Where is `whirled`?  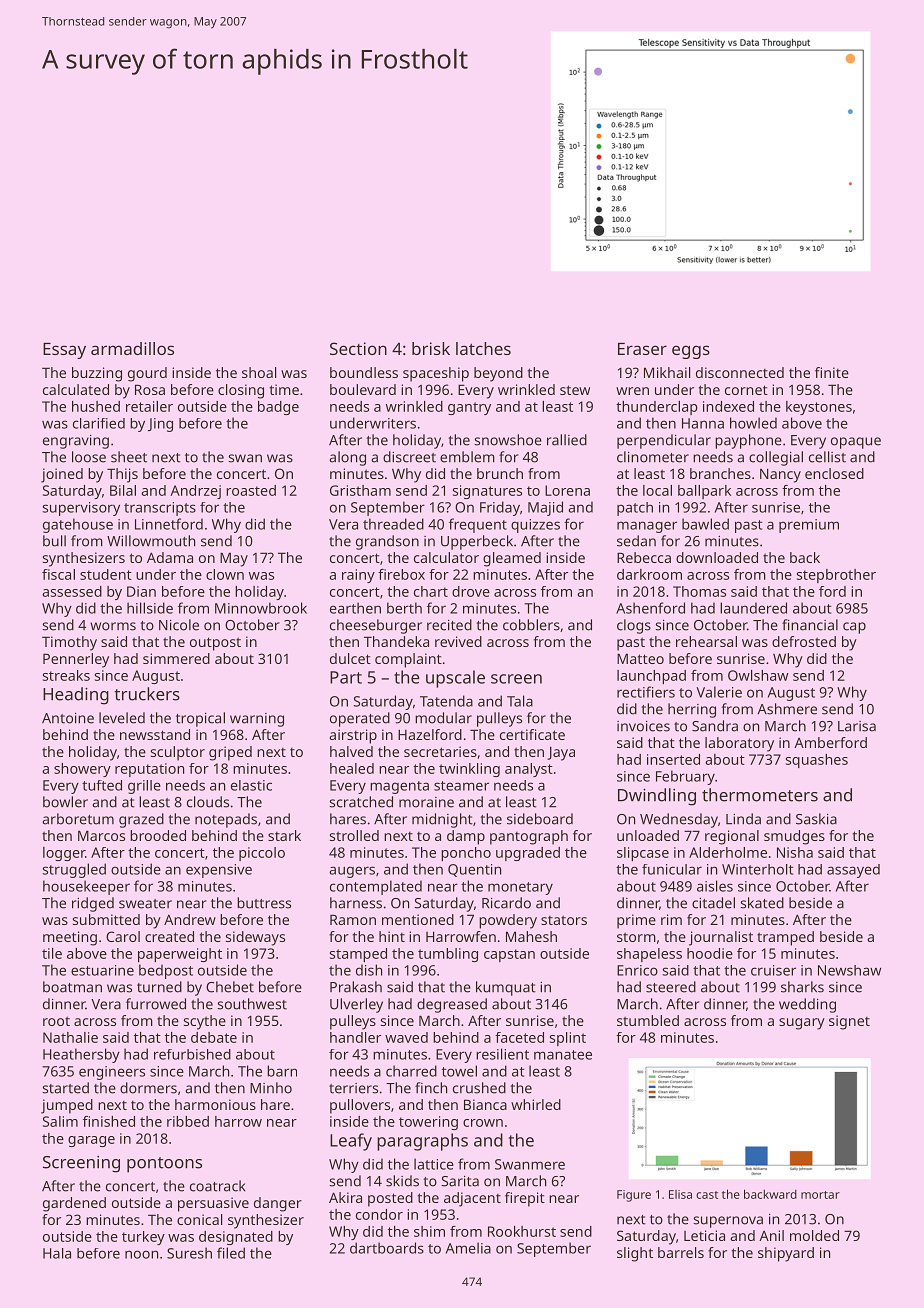
whirled is located at coordinates (536, 1104).
